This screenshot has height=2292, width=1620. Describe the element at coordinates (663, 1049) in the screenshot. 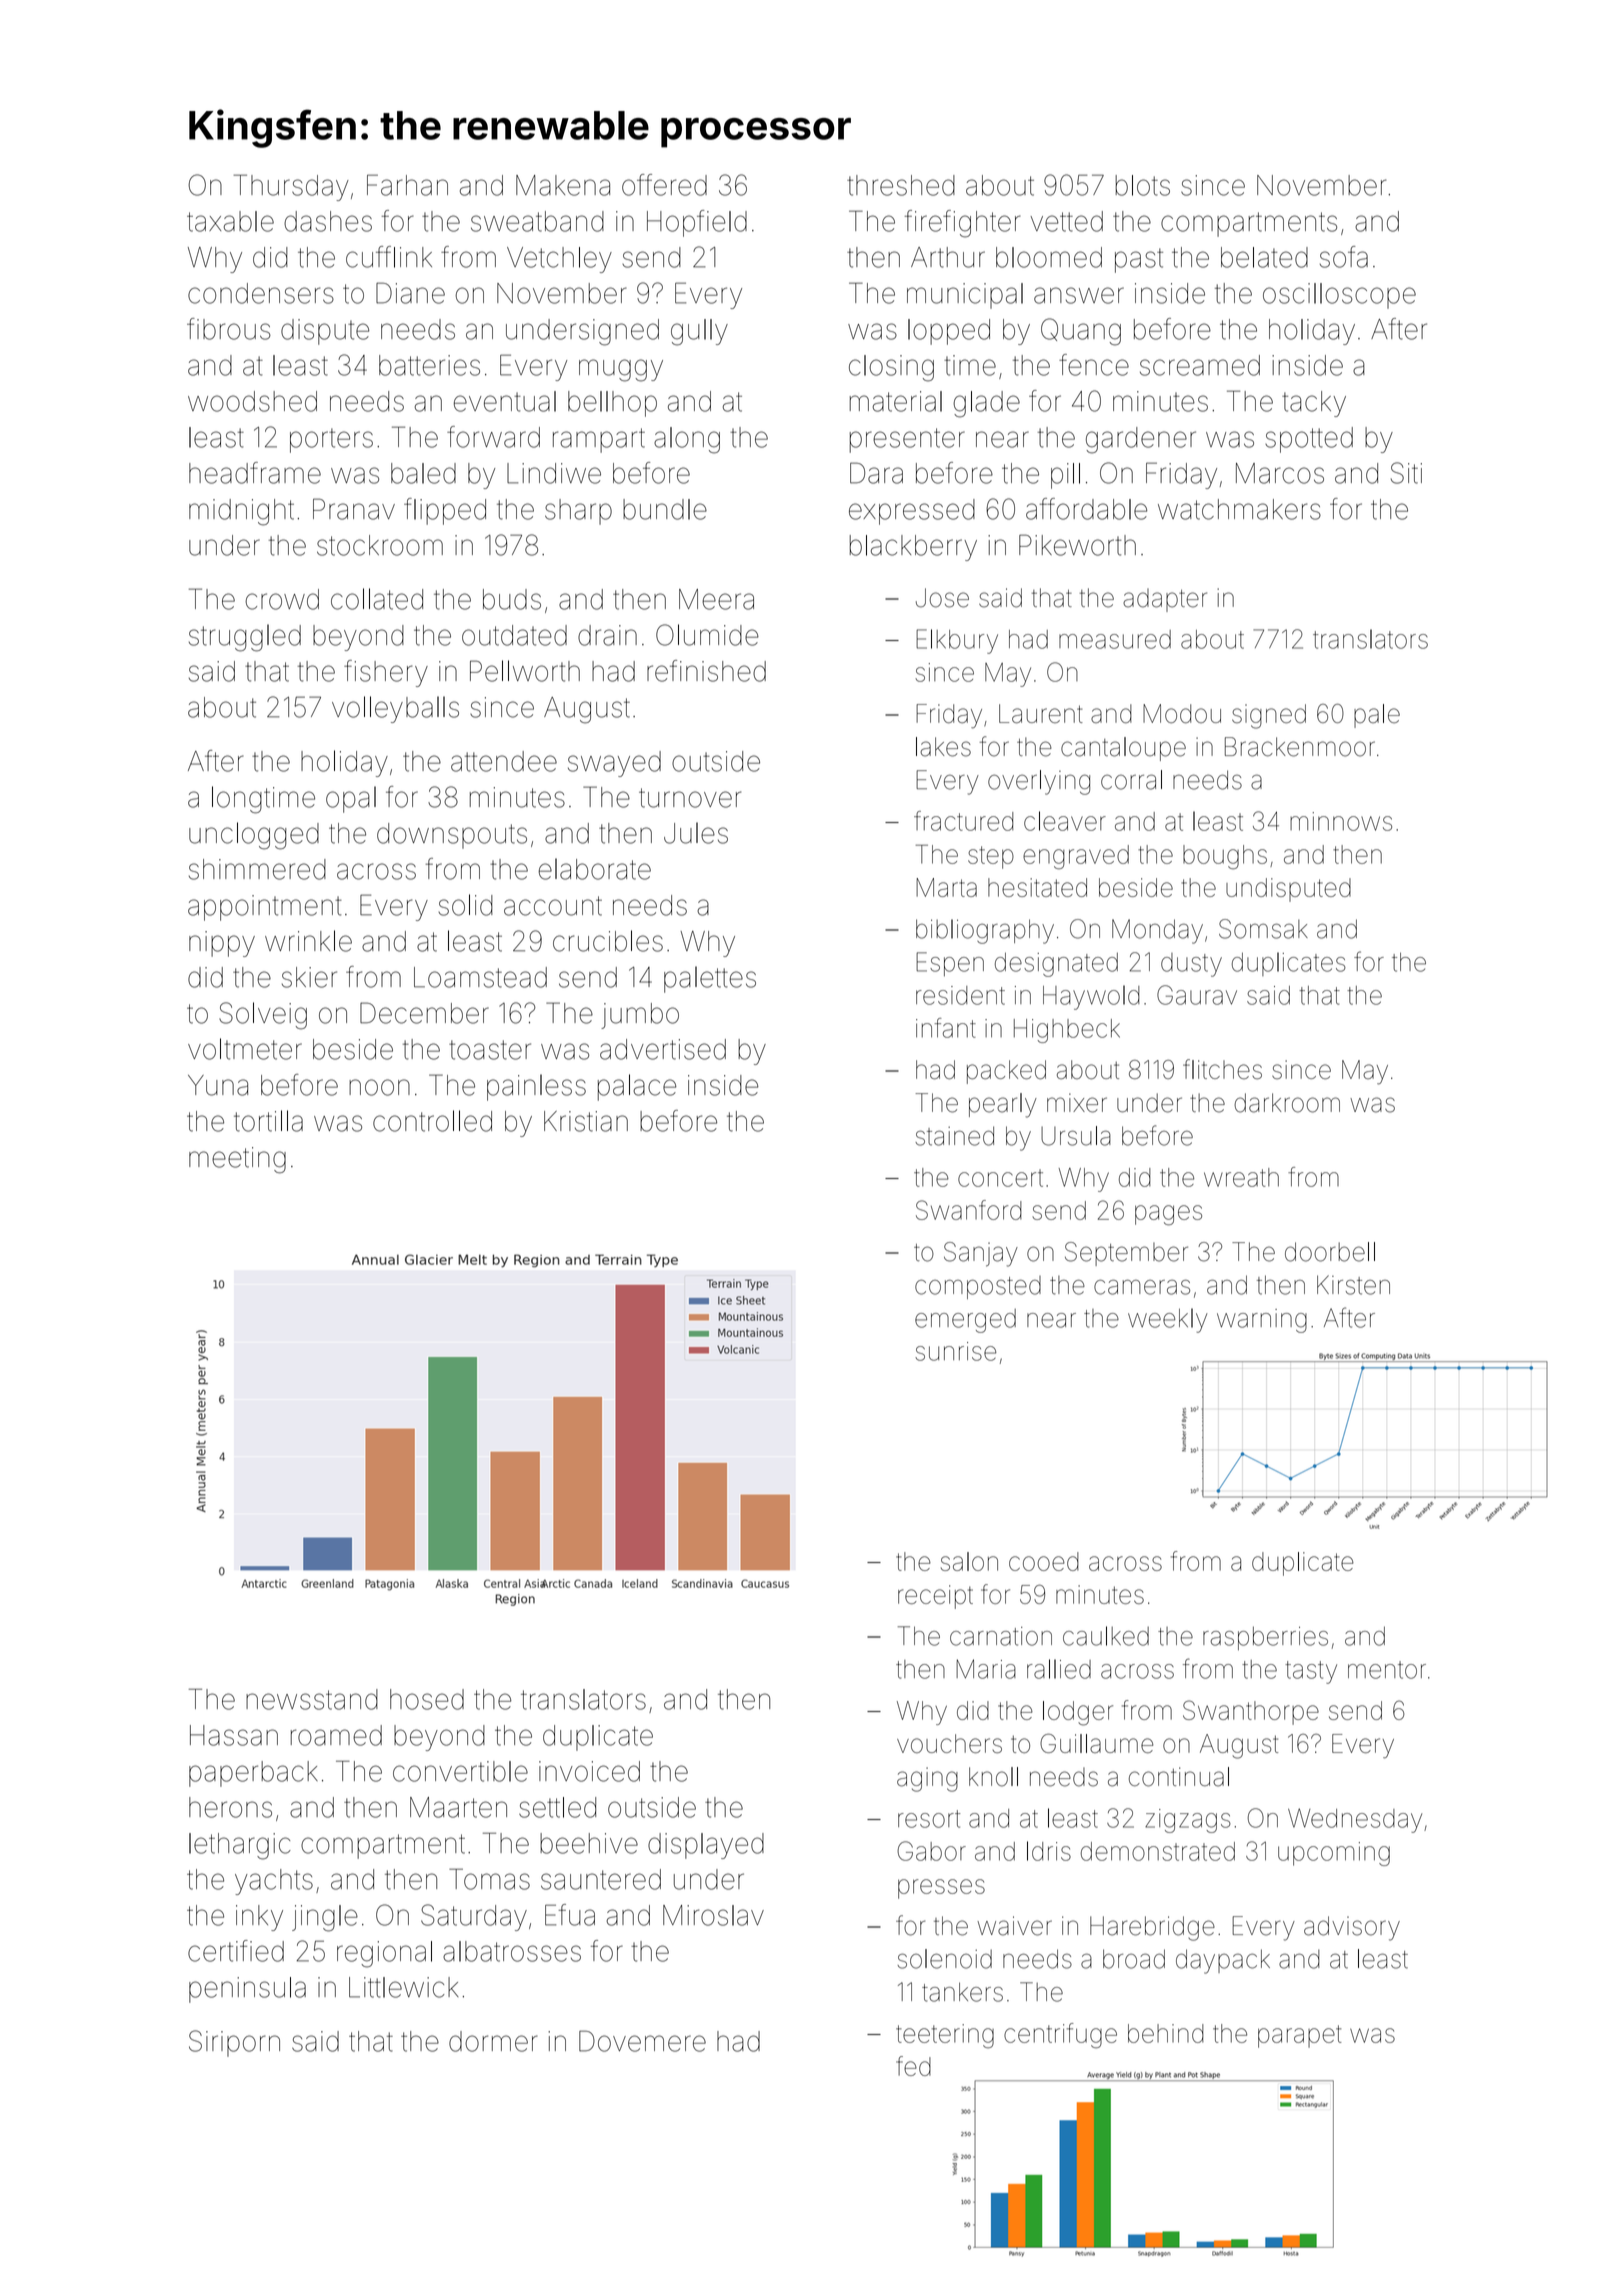

I see `advertised` at that location.
